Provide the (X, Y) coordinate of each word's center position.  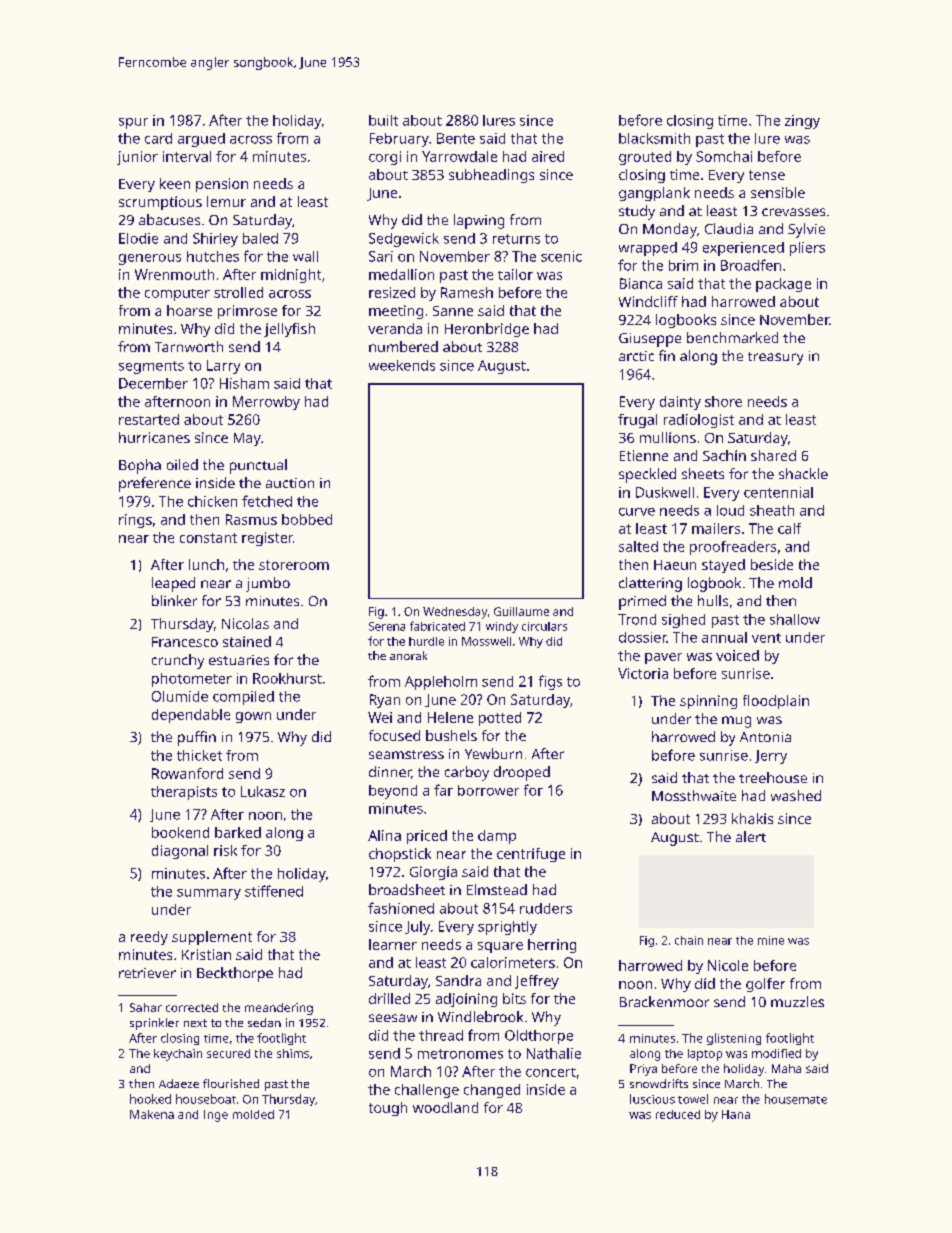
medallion (401, 274)
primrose (247, 312)
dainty (680, 403)
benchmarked (732, 337)
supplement (212, 938)
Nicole (728, 965)
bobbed (307, 519)
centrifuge (531, 855)
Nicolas (245, 623)
